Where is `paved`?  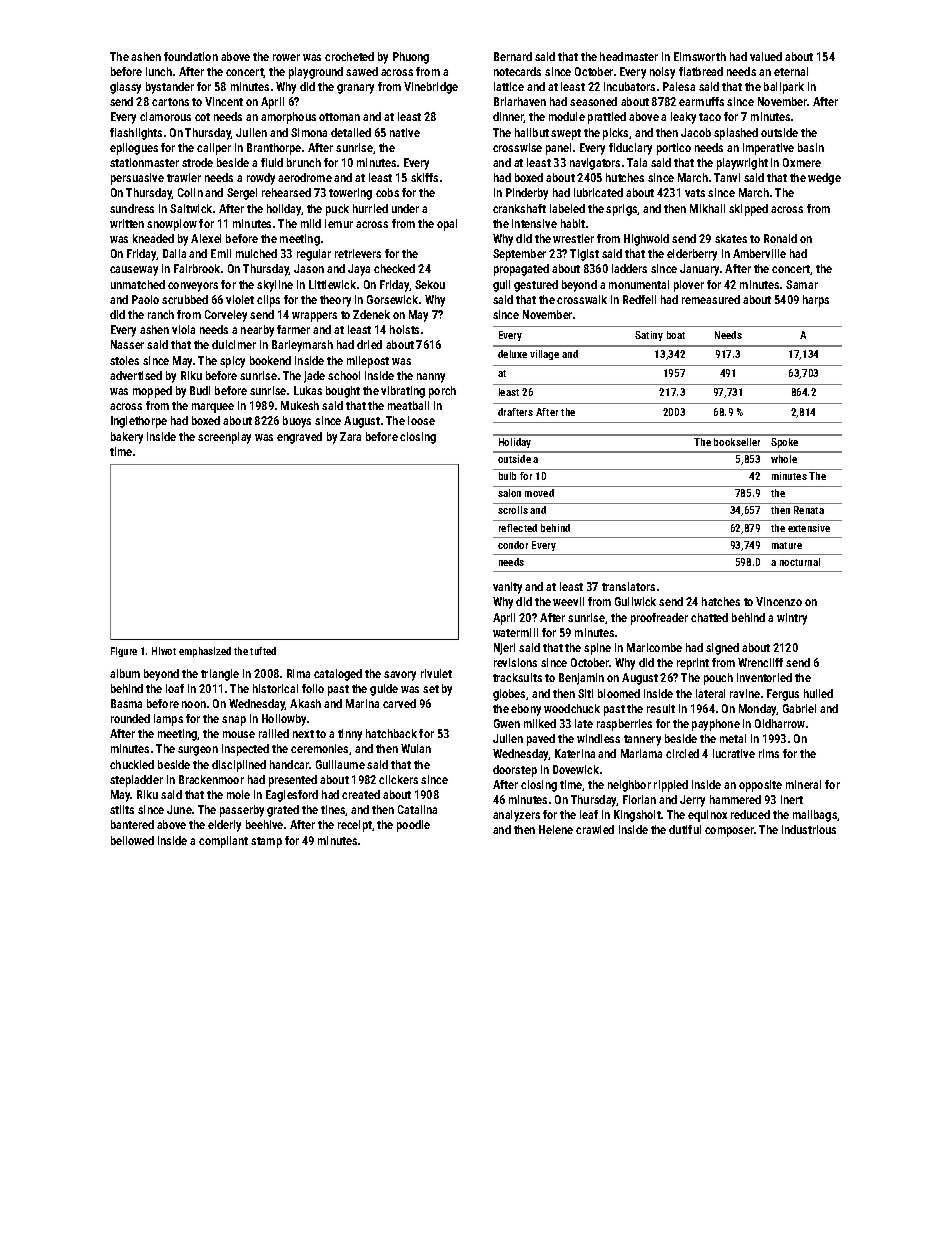
paved is located at coordinates (541, 740).
